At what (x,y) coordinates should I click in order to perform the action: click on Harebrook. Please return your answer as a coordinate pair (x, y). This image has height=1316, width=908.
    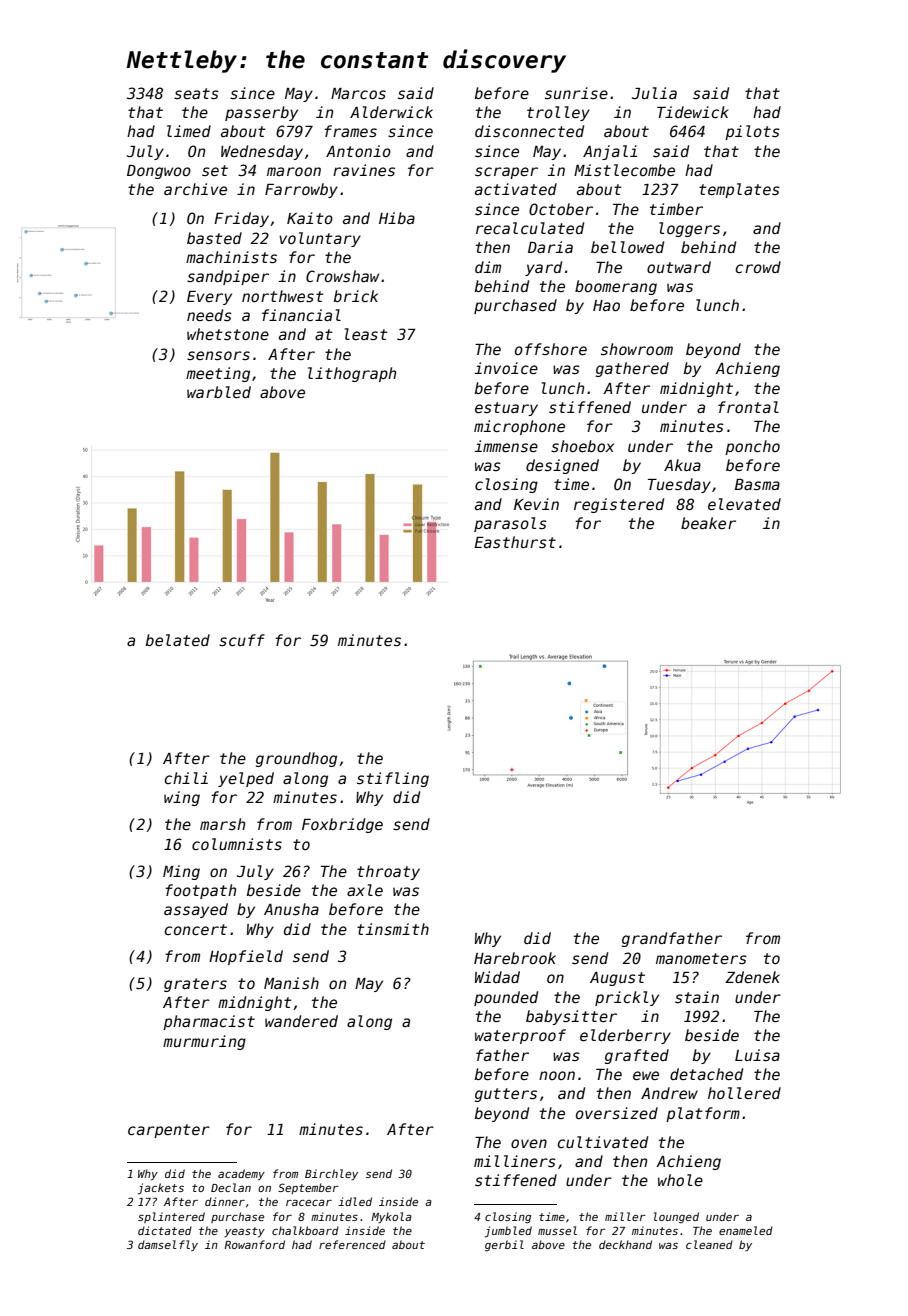
    Looking at the image, I should click on (515, 958).
